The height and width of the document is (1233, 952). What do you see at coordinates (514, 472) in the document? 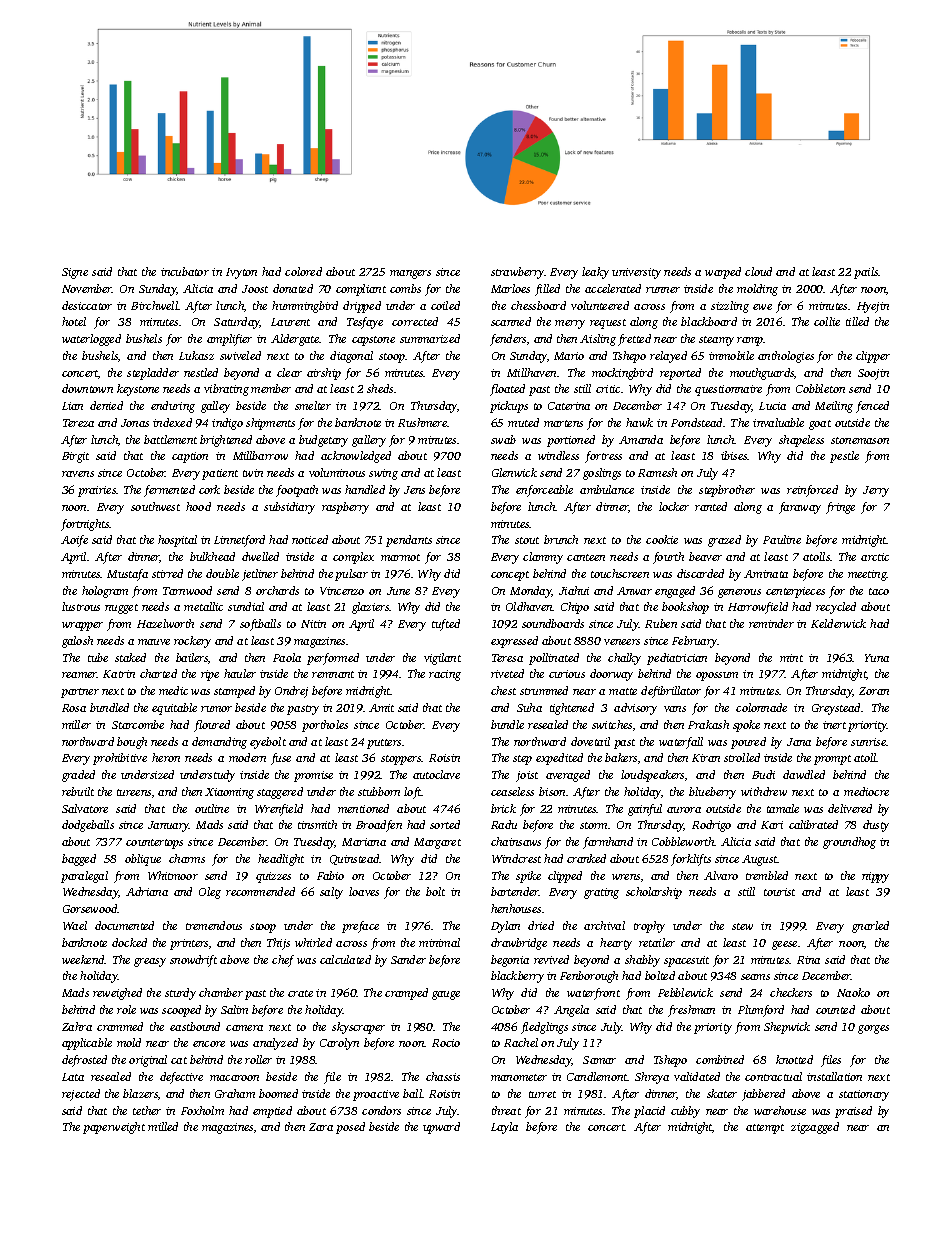
I see `Glenwick` at bounding box center [514, 472].
